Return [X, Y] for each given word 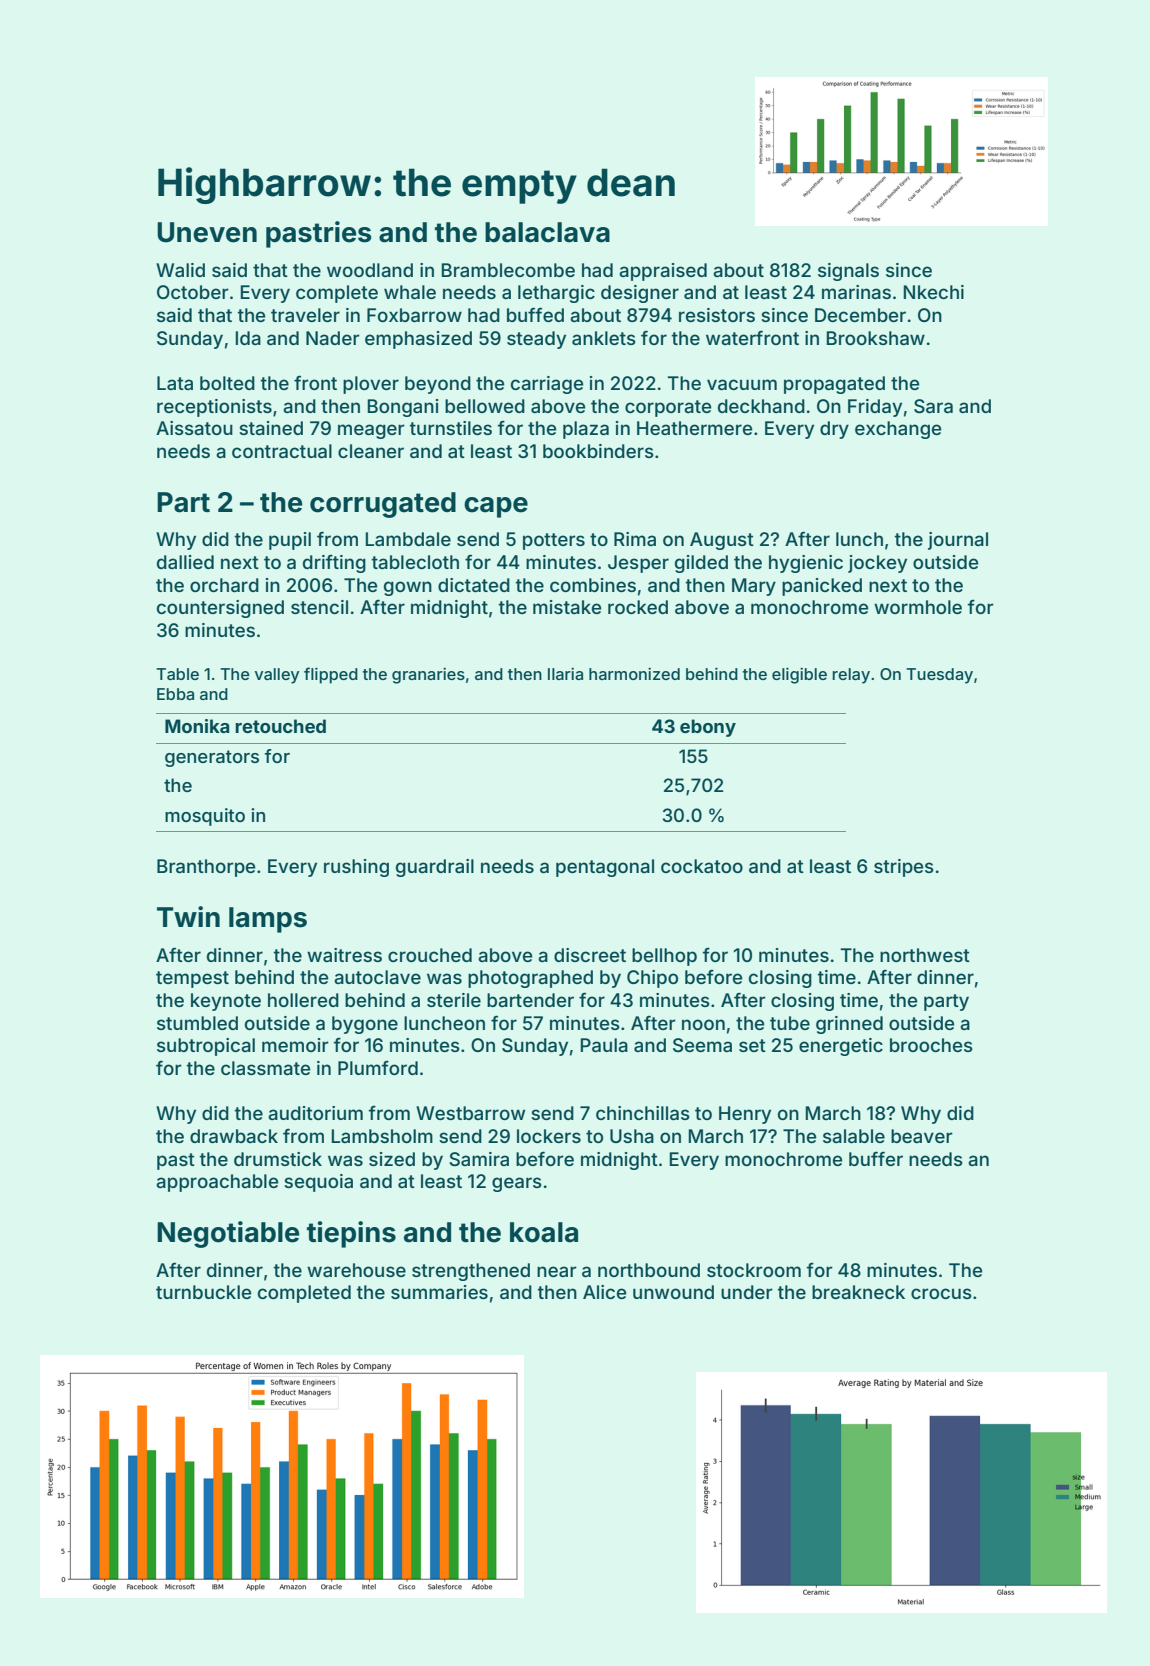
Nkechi [933, 292]
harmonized [634, 674]
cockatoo [702, 866]
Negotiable [228, 1234]
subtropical [206, 1047]
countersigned [220, 609]
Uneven [207, 232]
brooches [931, 1045]
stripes [904, 868]
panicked [822, 587]
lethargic [556, 294]
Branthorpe [206, 868]
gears [517, 1184]
